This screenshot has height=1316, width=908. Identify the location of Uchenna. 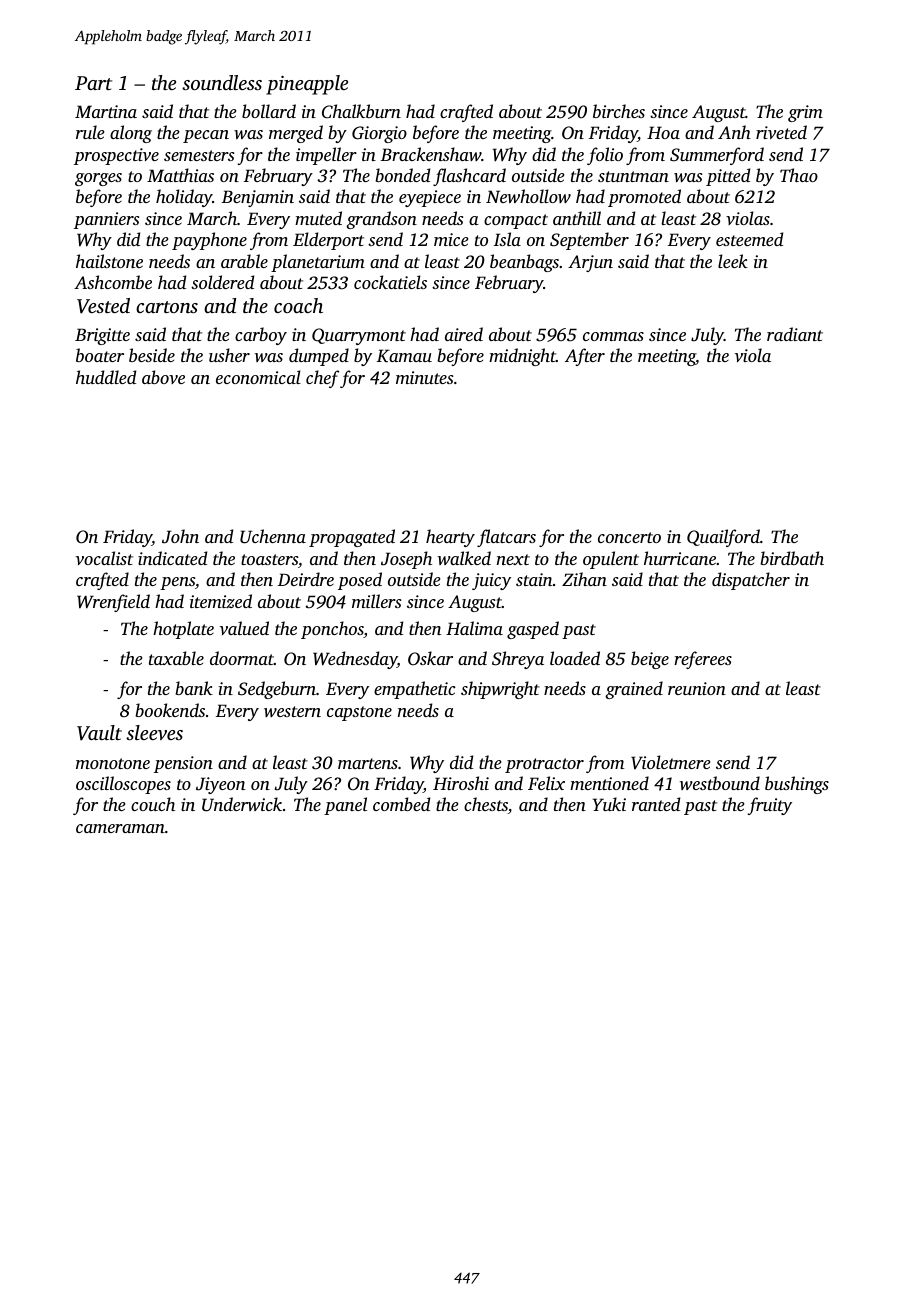
(273, 536).
